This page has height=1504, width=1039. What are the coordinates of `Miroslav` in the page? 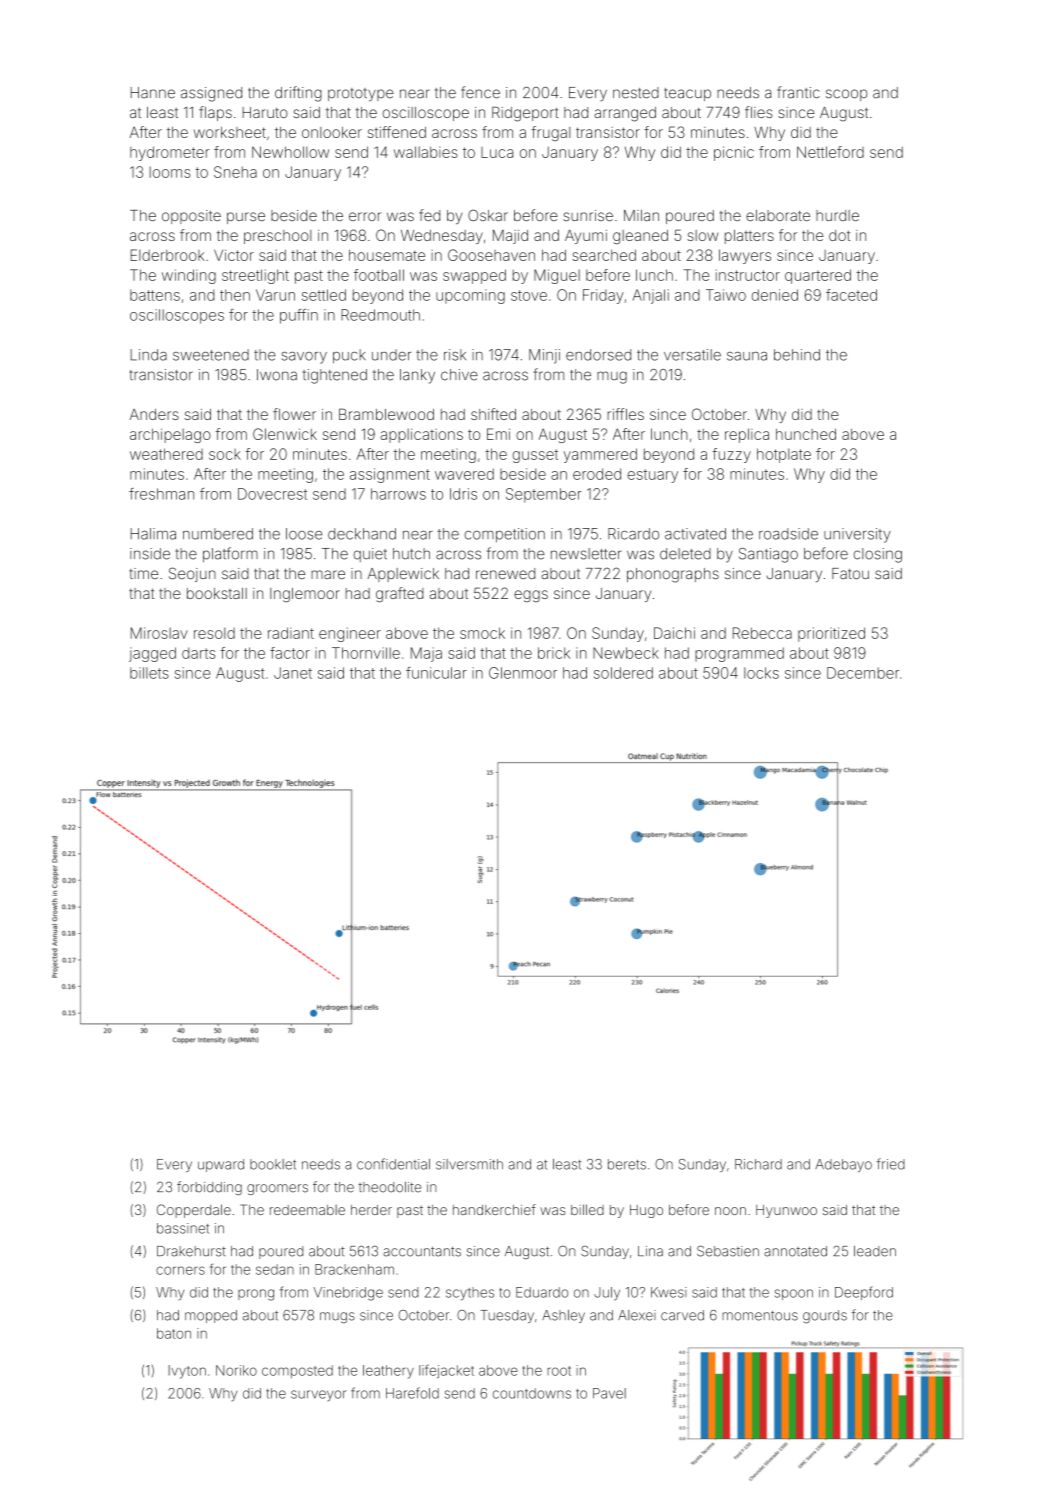 It's located at (159, 633).
